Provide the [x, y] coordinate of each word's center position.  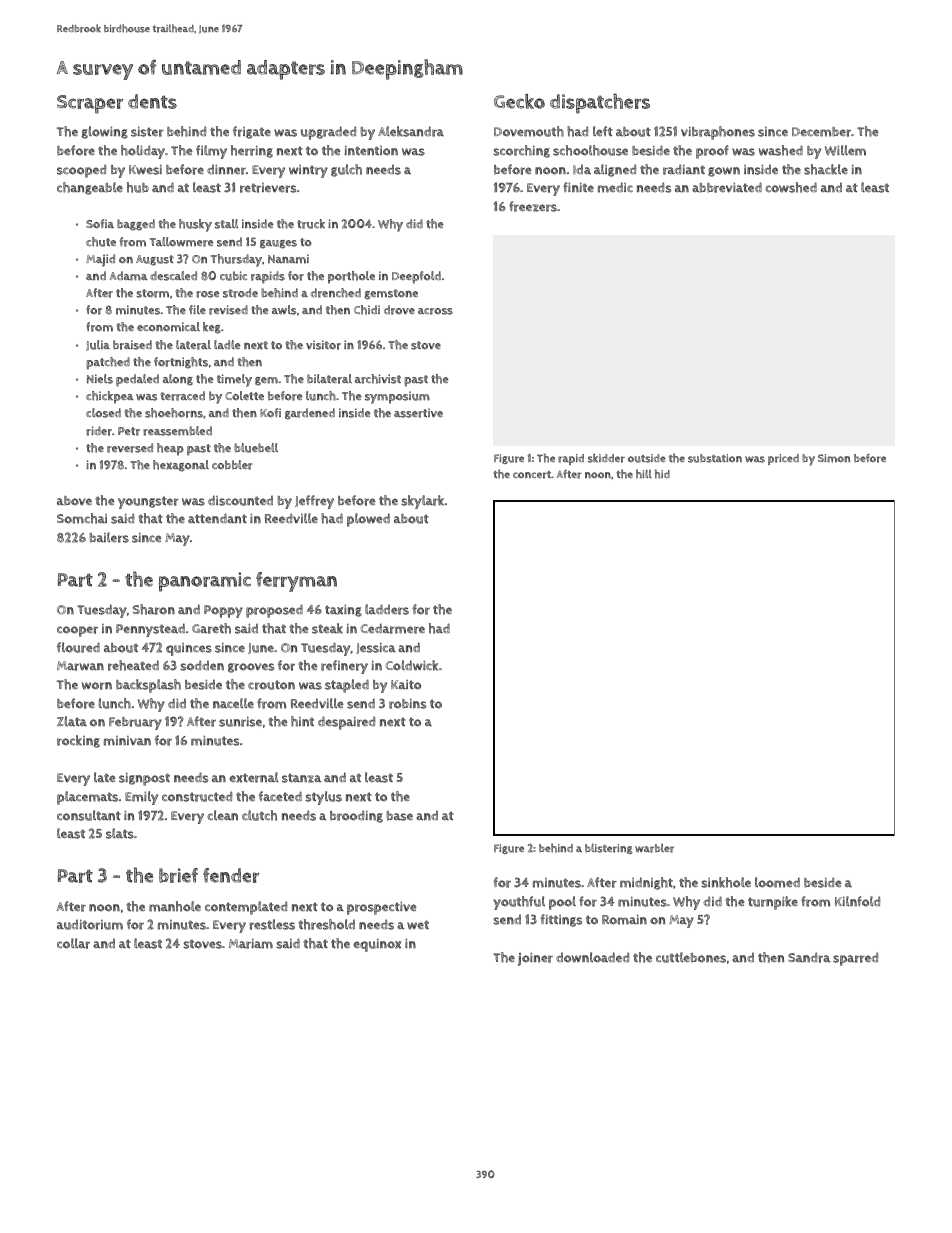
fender [231, 875]
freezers [533, 206]
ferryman [296, 582]
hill [644, 474]
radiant [684, 169]
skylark [422, 502]
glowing [105, 132]
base [400, 816]
